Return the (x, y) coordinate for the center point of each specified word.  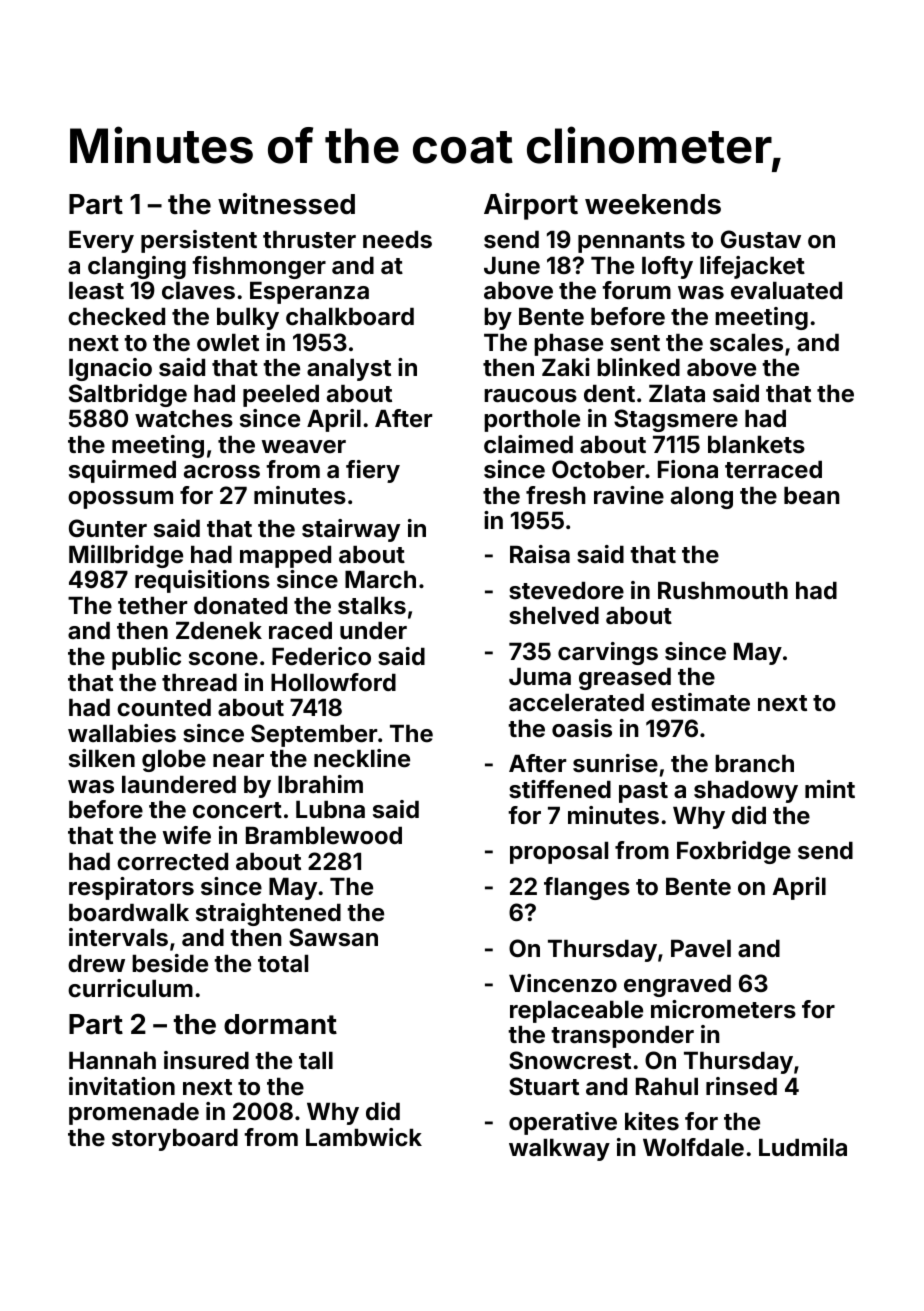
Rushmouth (723, 591)
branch (754, 764)
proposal (559, 853)
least (96, 291)
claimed (528, 444)
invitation (122, 1086)
